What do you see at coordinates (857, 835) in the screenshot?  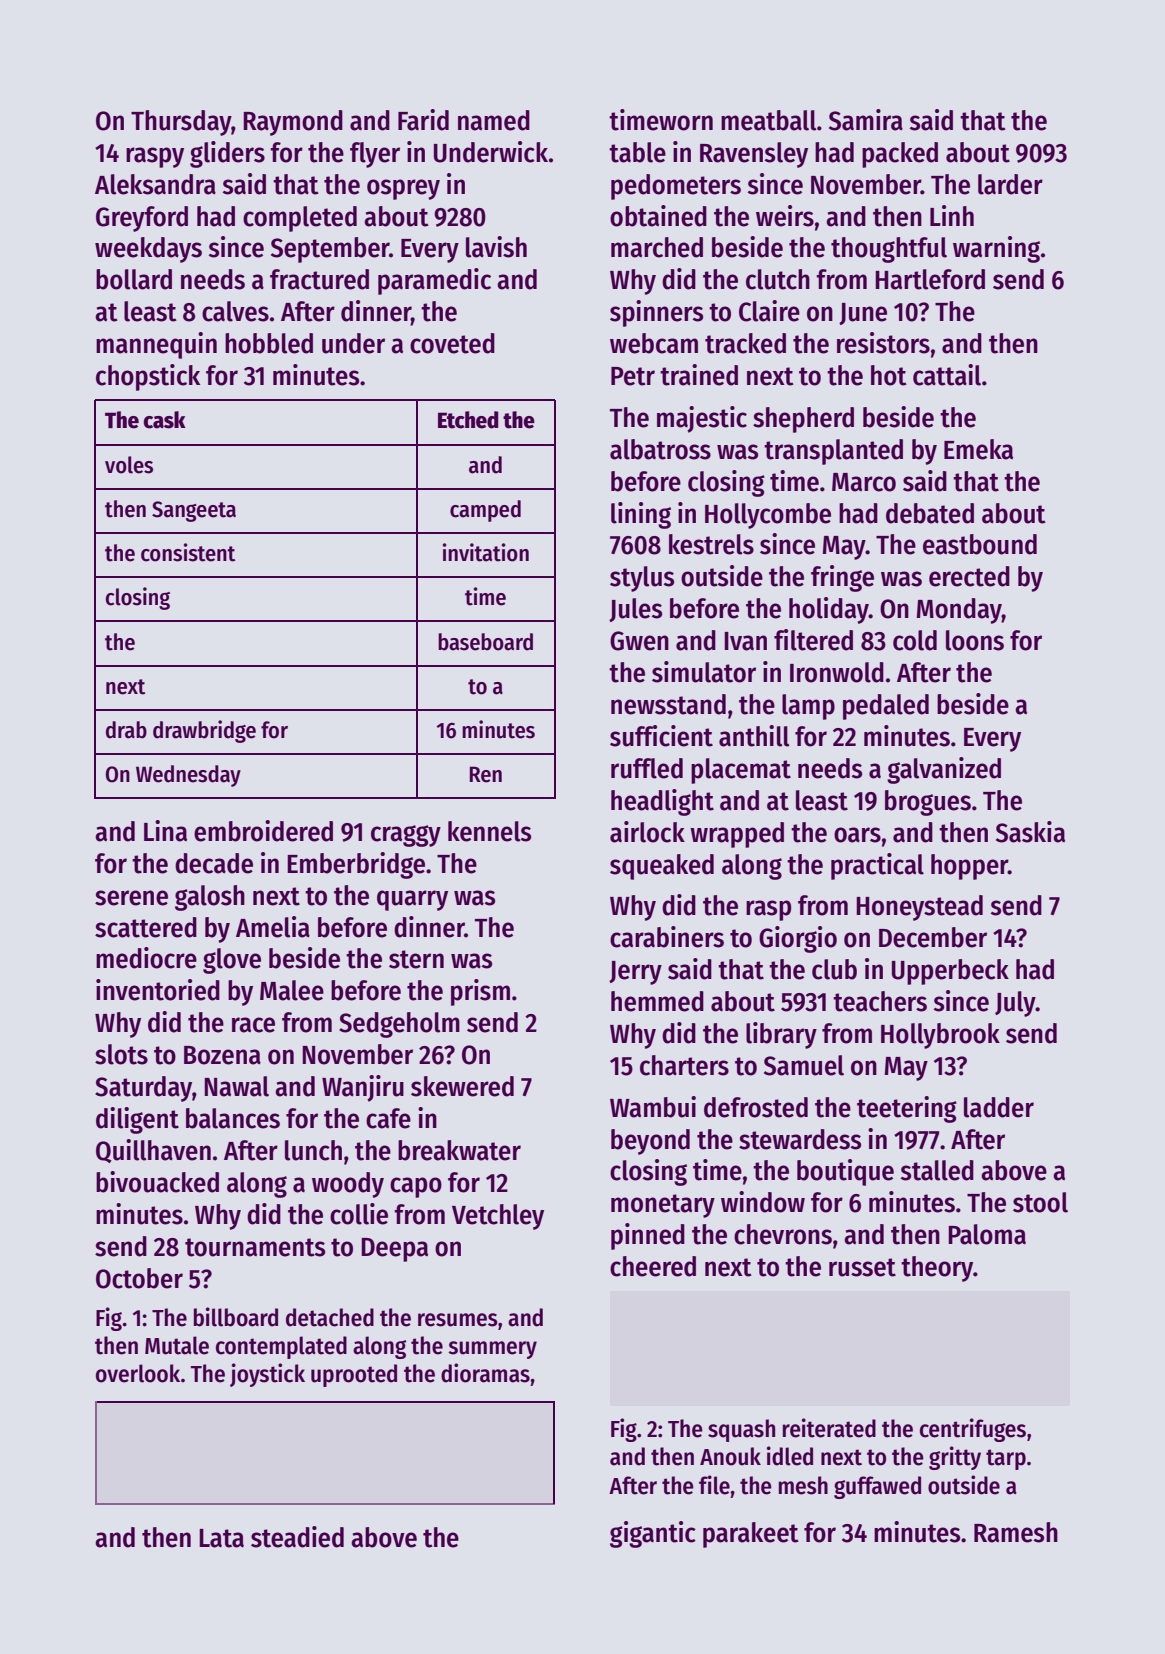 I see `oars` at bounding box center [857, 835].
